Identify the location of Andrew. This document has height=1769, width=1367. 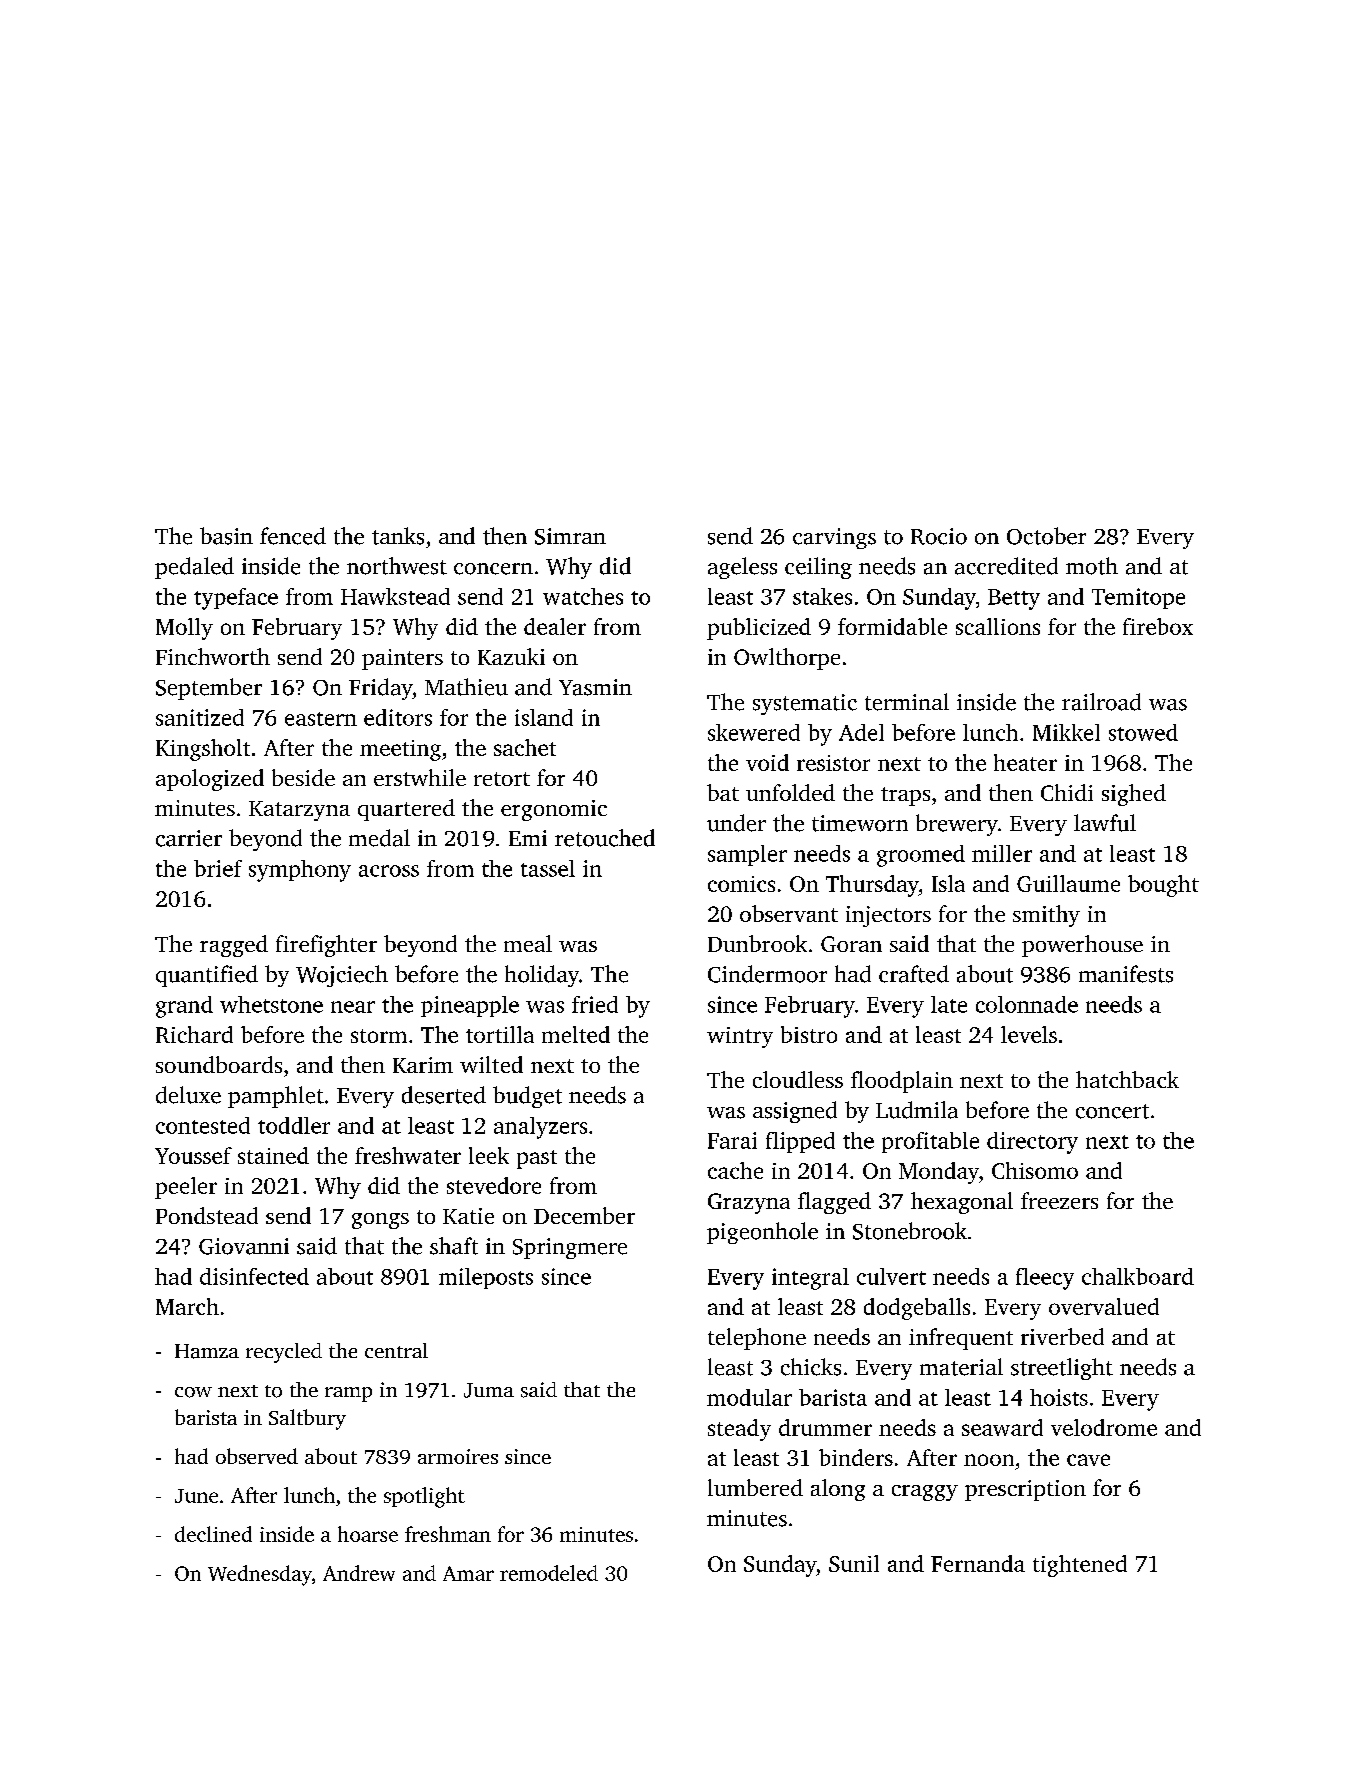
(359, 1573).
